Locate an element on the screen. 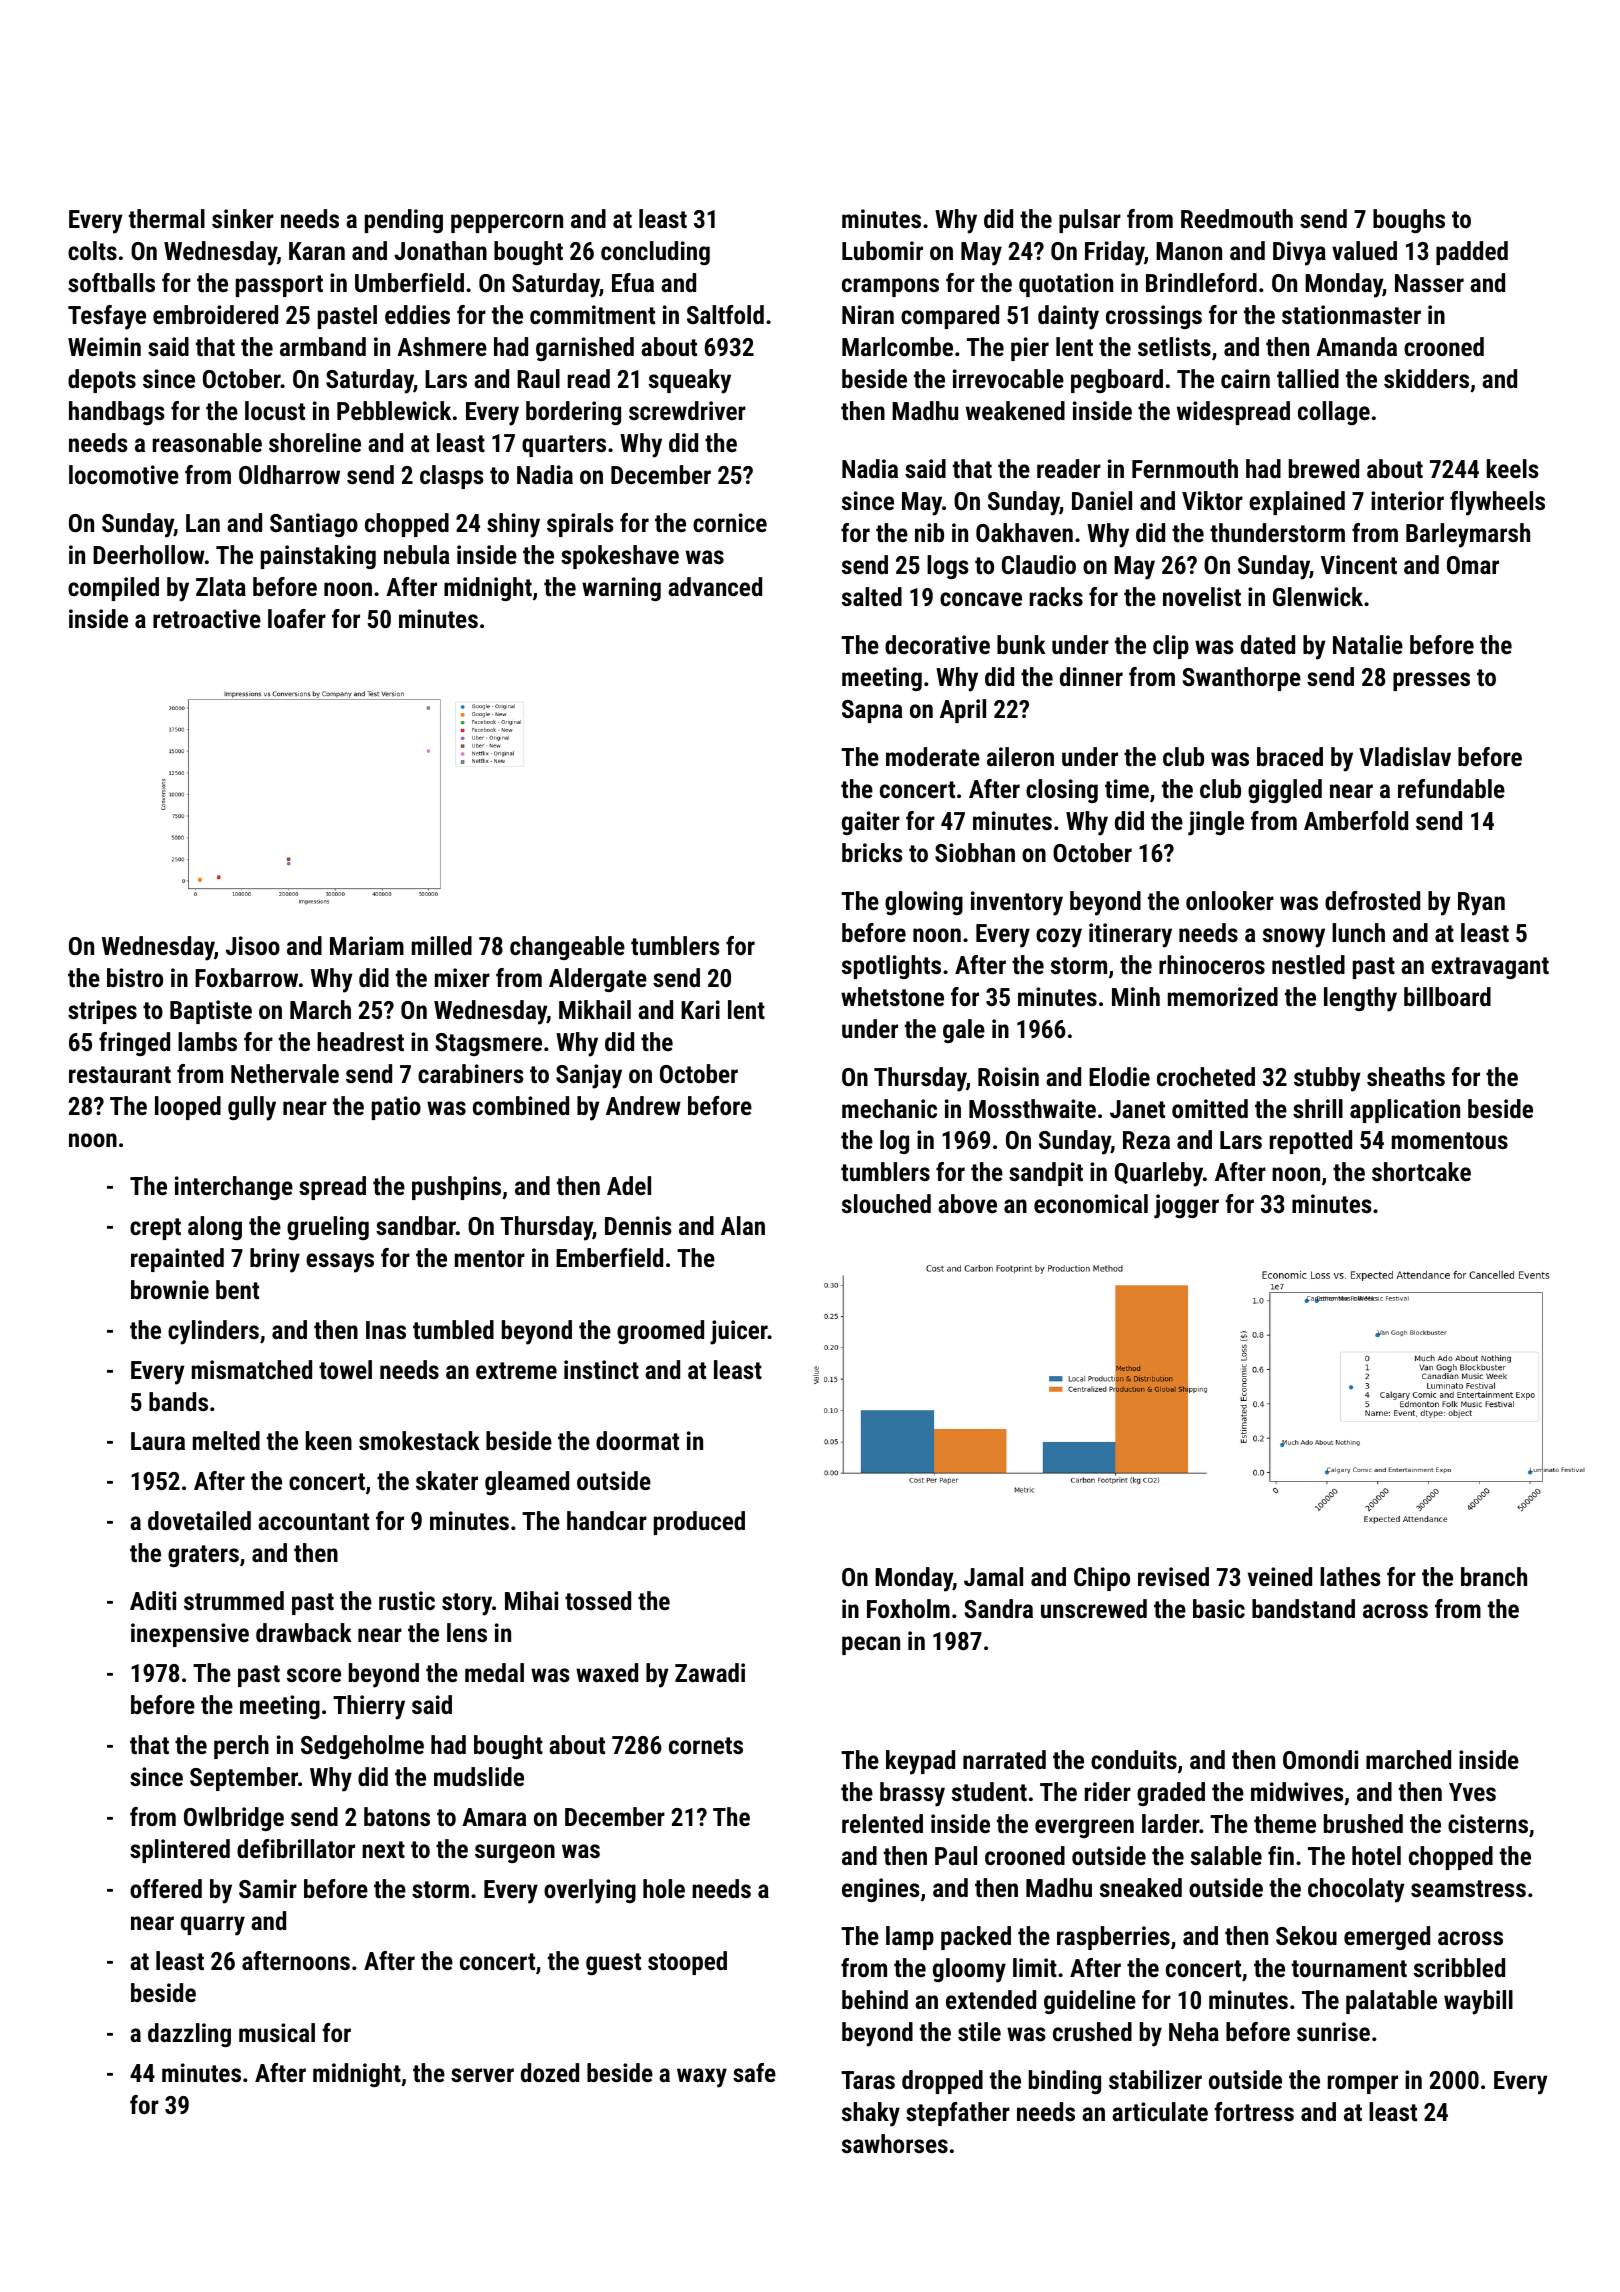  crocheted is located at coordinates (1206, 1076).
